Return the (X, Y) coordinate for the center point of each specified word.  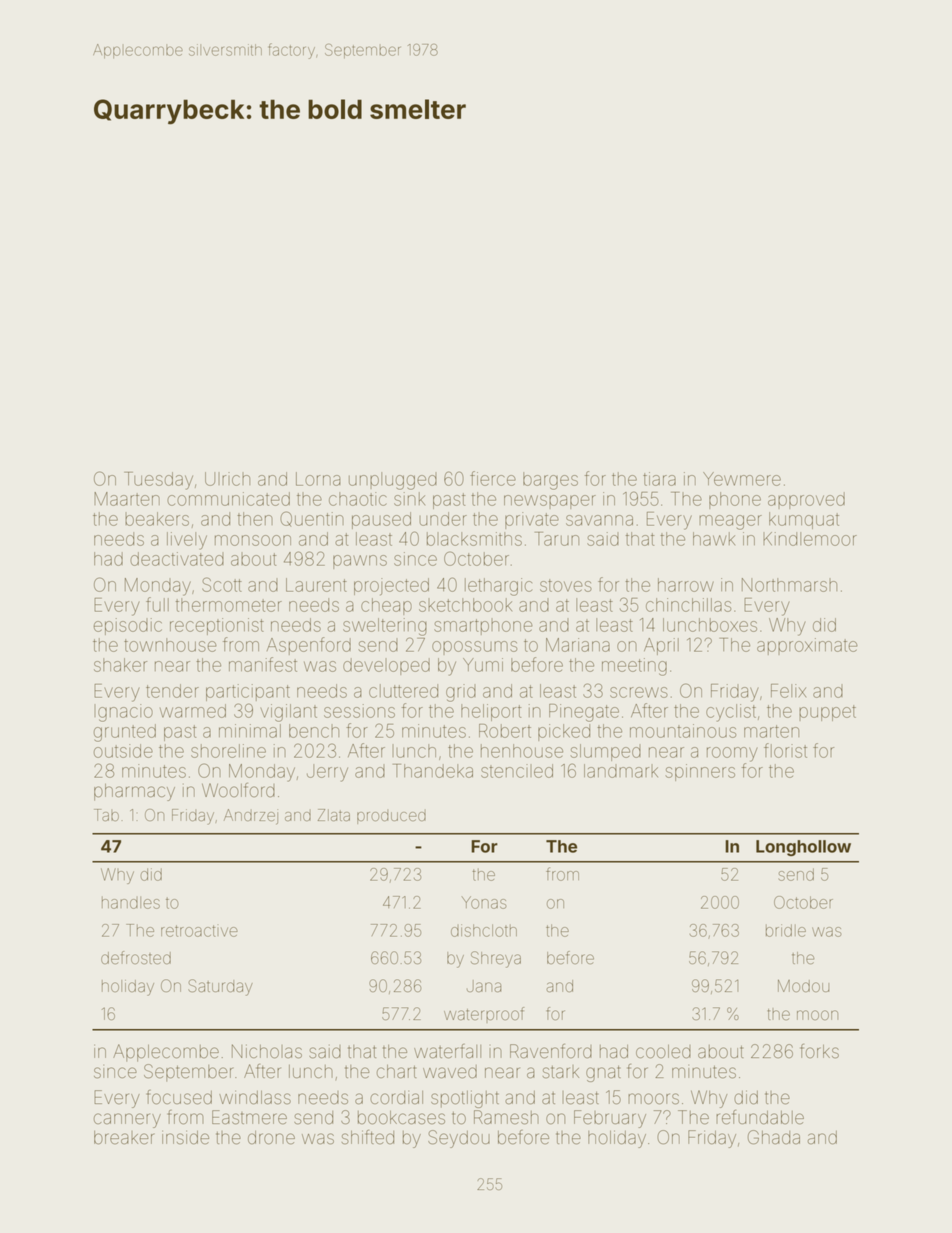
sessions (359, 711)
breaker (124, 1138)
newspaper (550, 502)
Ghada (774, 1137)
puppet (827, 713)
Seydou (459, 1139)
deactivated (177, 559)
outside (123, 751)
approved (806, 500)
